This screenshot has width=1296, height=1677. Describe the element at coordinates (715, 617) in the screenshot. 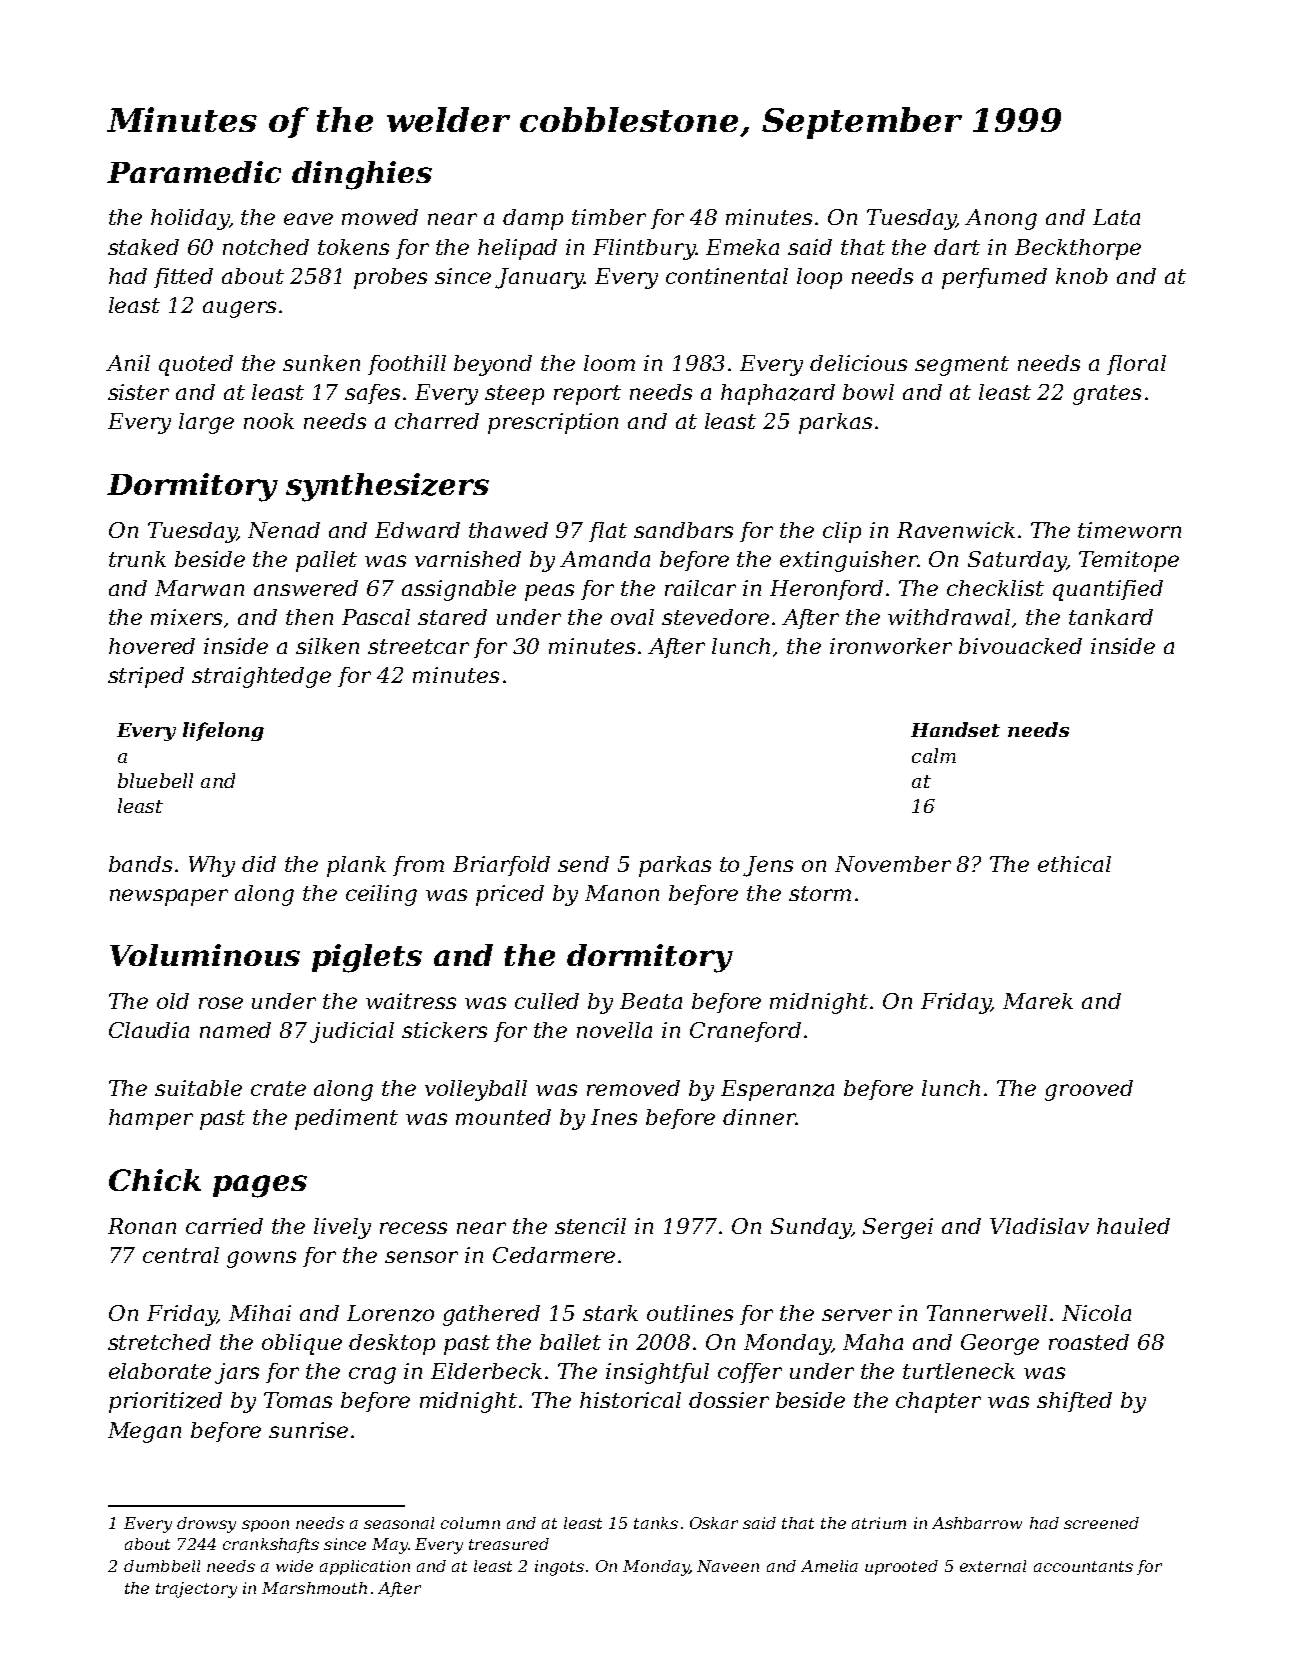

I see `stevedore` at that location.
